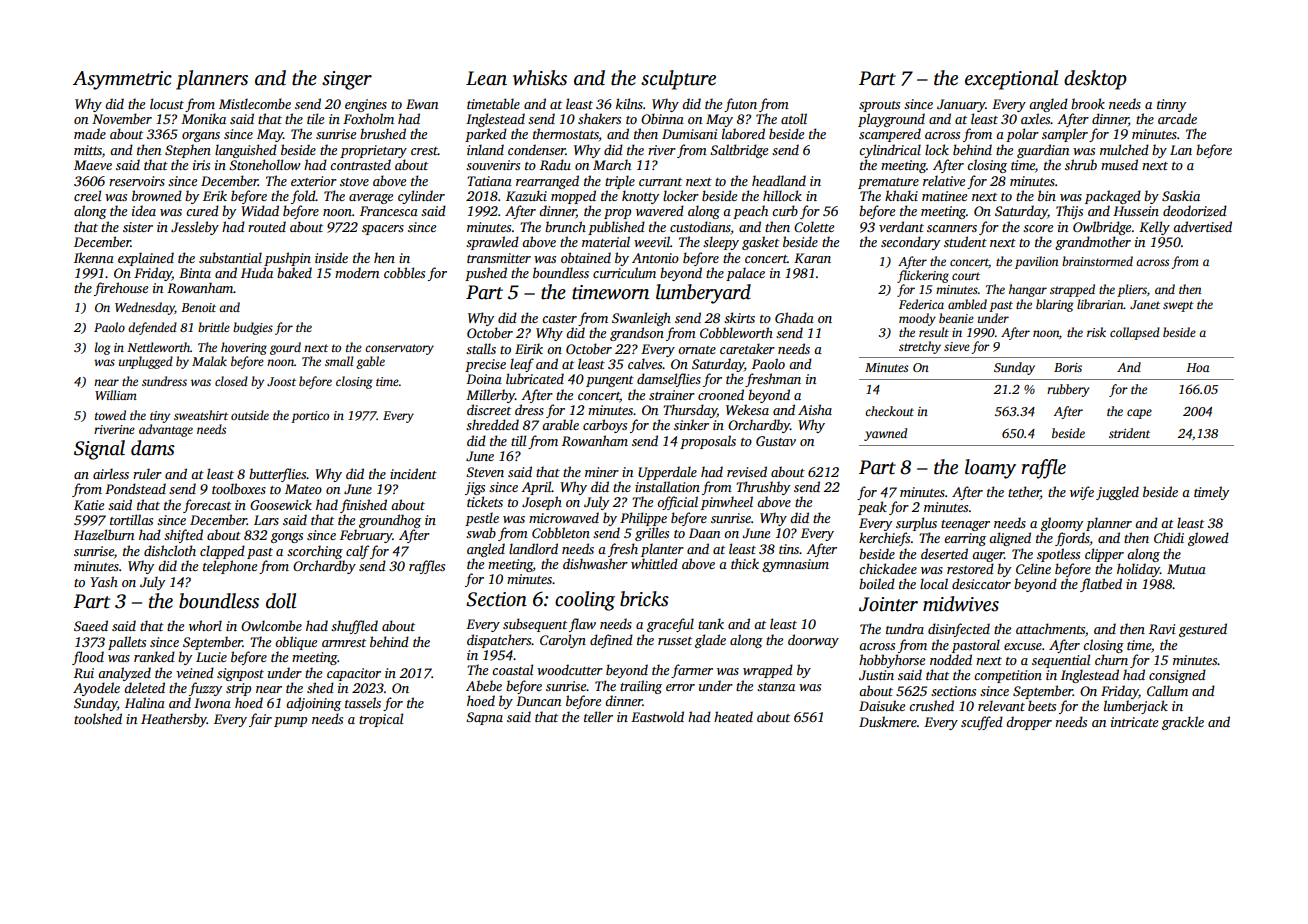 The image size is (1308, 924). I want to click on loamy, so click(990, 469).
